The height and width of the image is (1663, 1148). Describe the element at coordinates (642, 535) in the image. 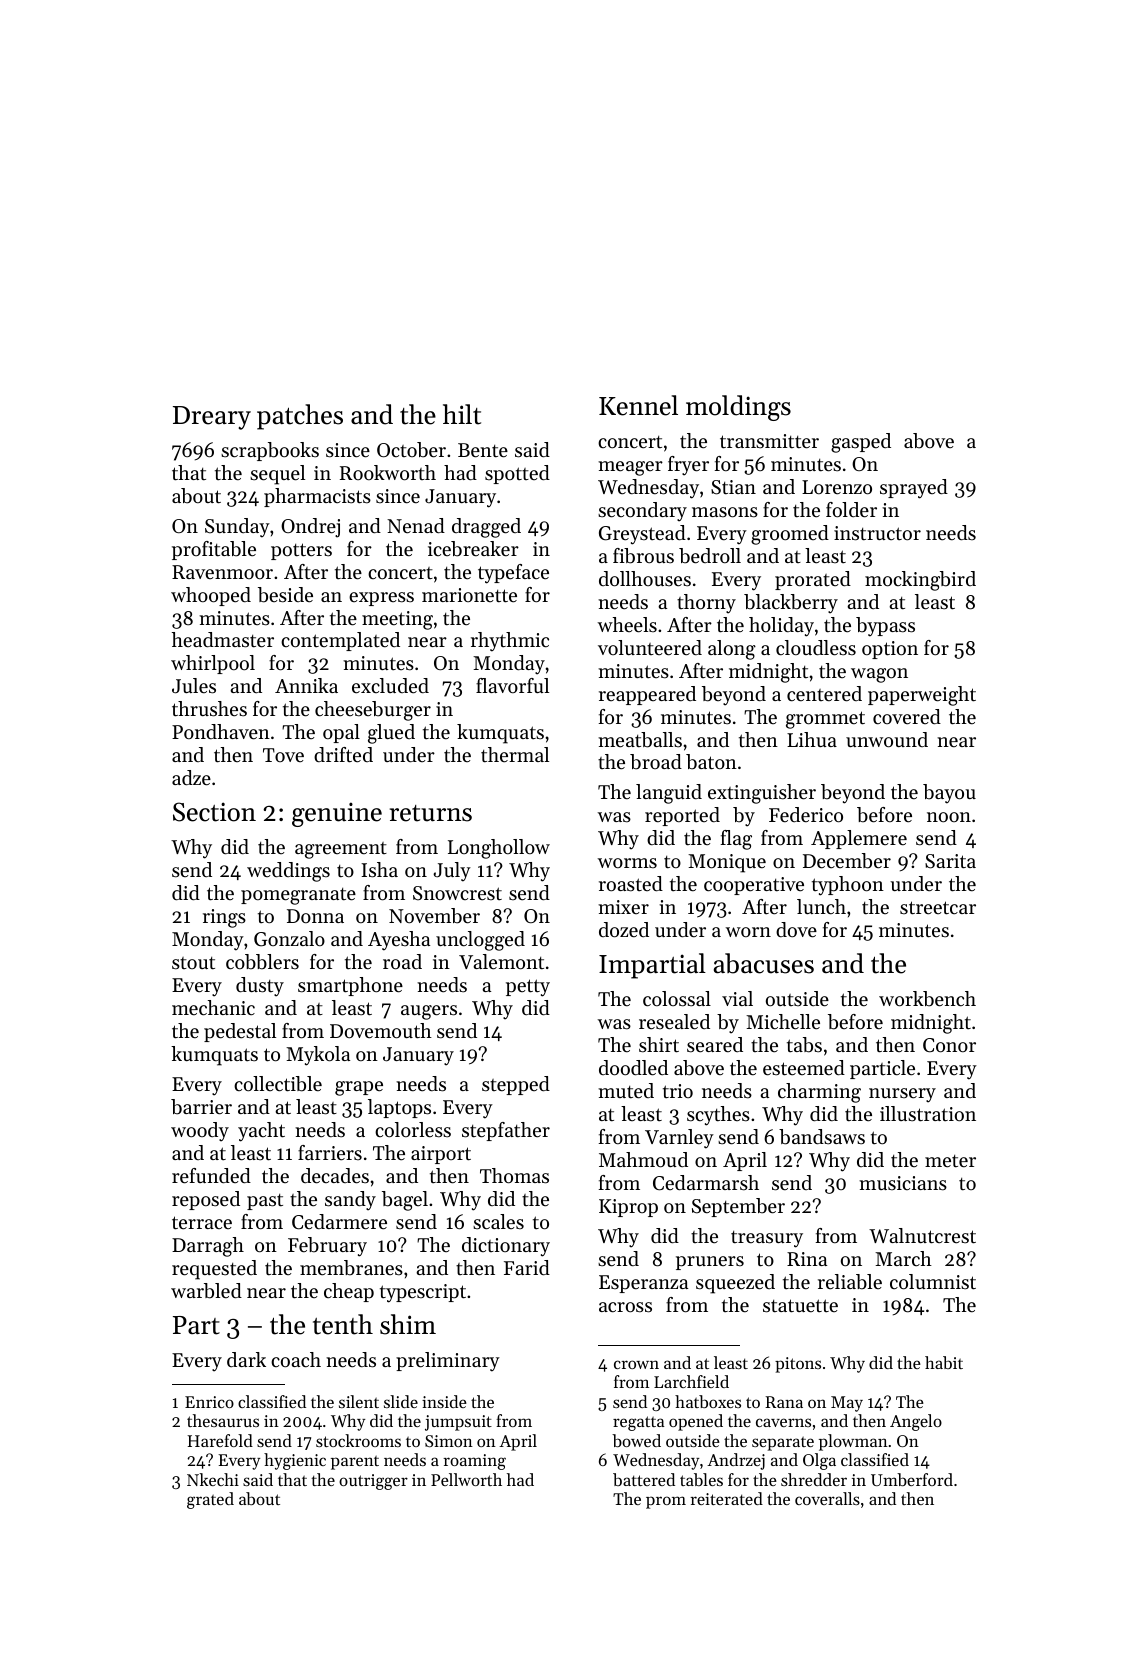

I see `Greystead` at that location.
